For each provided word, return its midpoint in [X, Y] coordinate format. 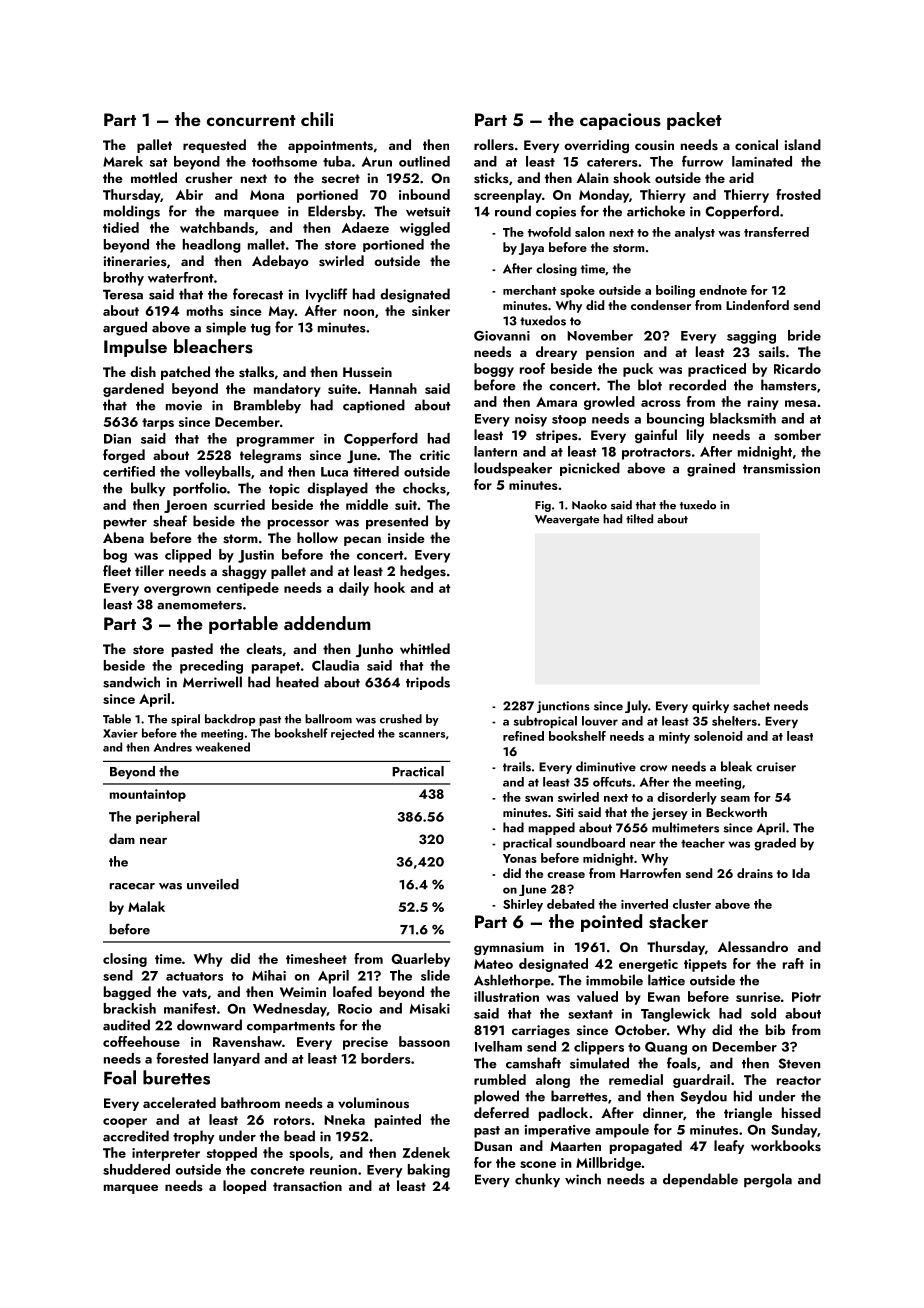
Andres [173, 747]
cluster [692, 904]
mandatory [287, 390]
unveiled [213, 884]
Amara [556, 402]
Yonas [520, 858]
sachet [751, 705]
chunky [537, 1180]
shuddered [136, 1169]
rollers [494, 145]
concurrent [251, 120]
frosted [798, 194]
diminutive [606, 766]
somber [797, 435]
